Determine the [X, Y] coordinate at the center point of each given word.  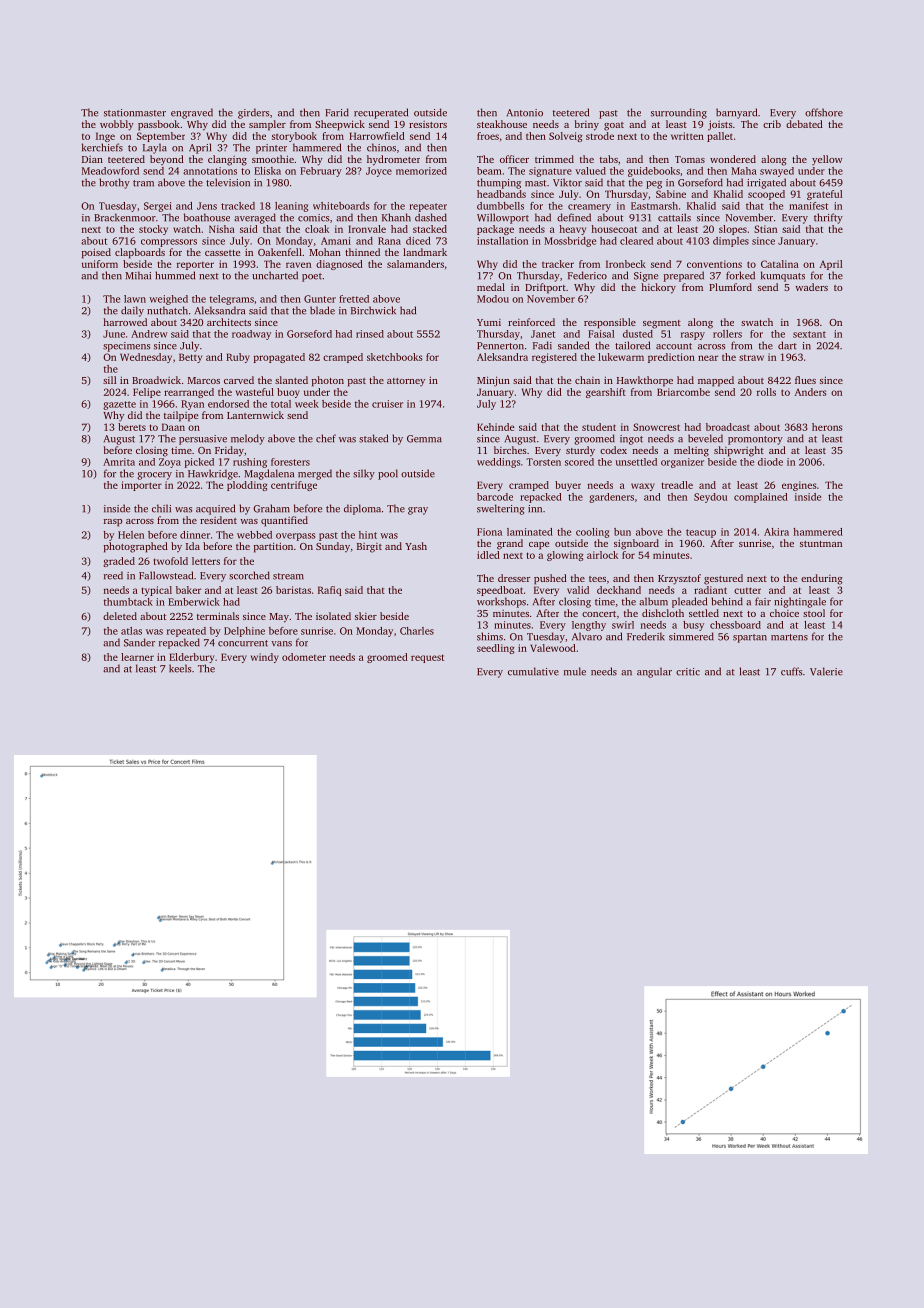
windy [265, 658]
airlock [602, 555]
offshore [824, 112]
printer [271, 149]
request [427, 658]
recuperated [381, 113]
